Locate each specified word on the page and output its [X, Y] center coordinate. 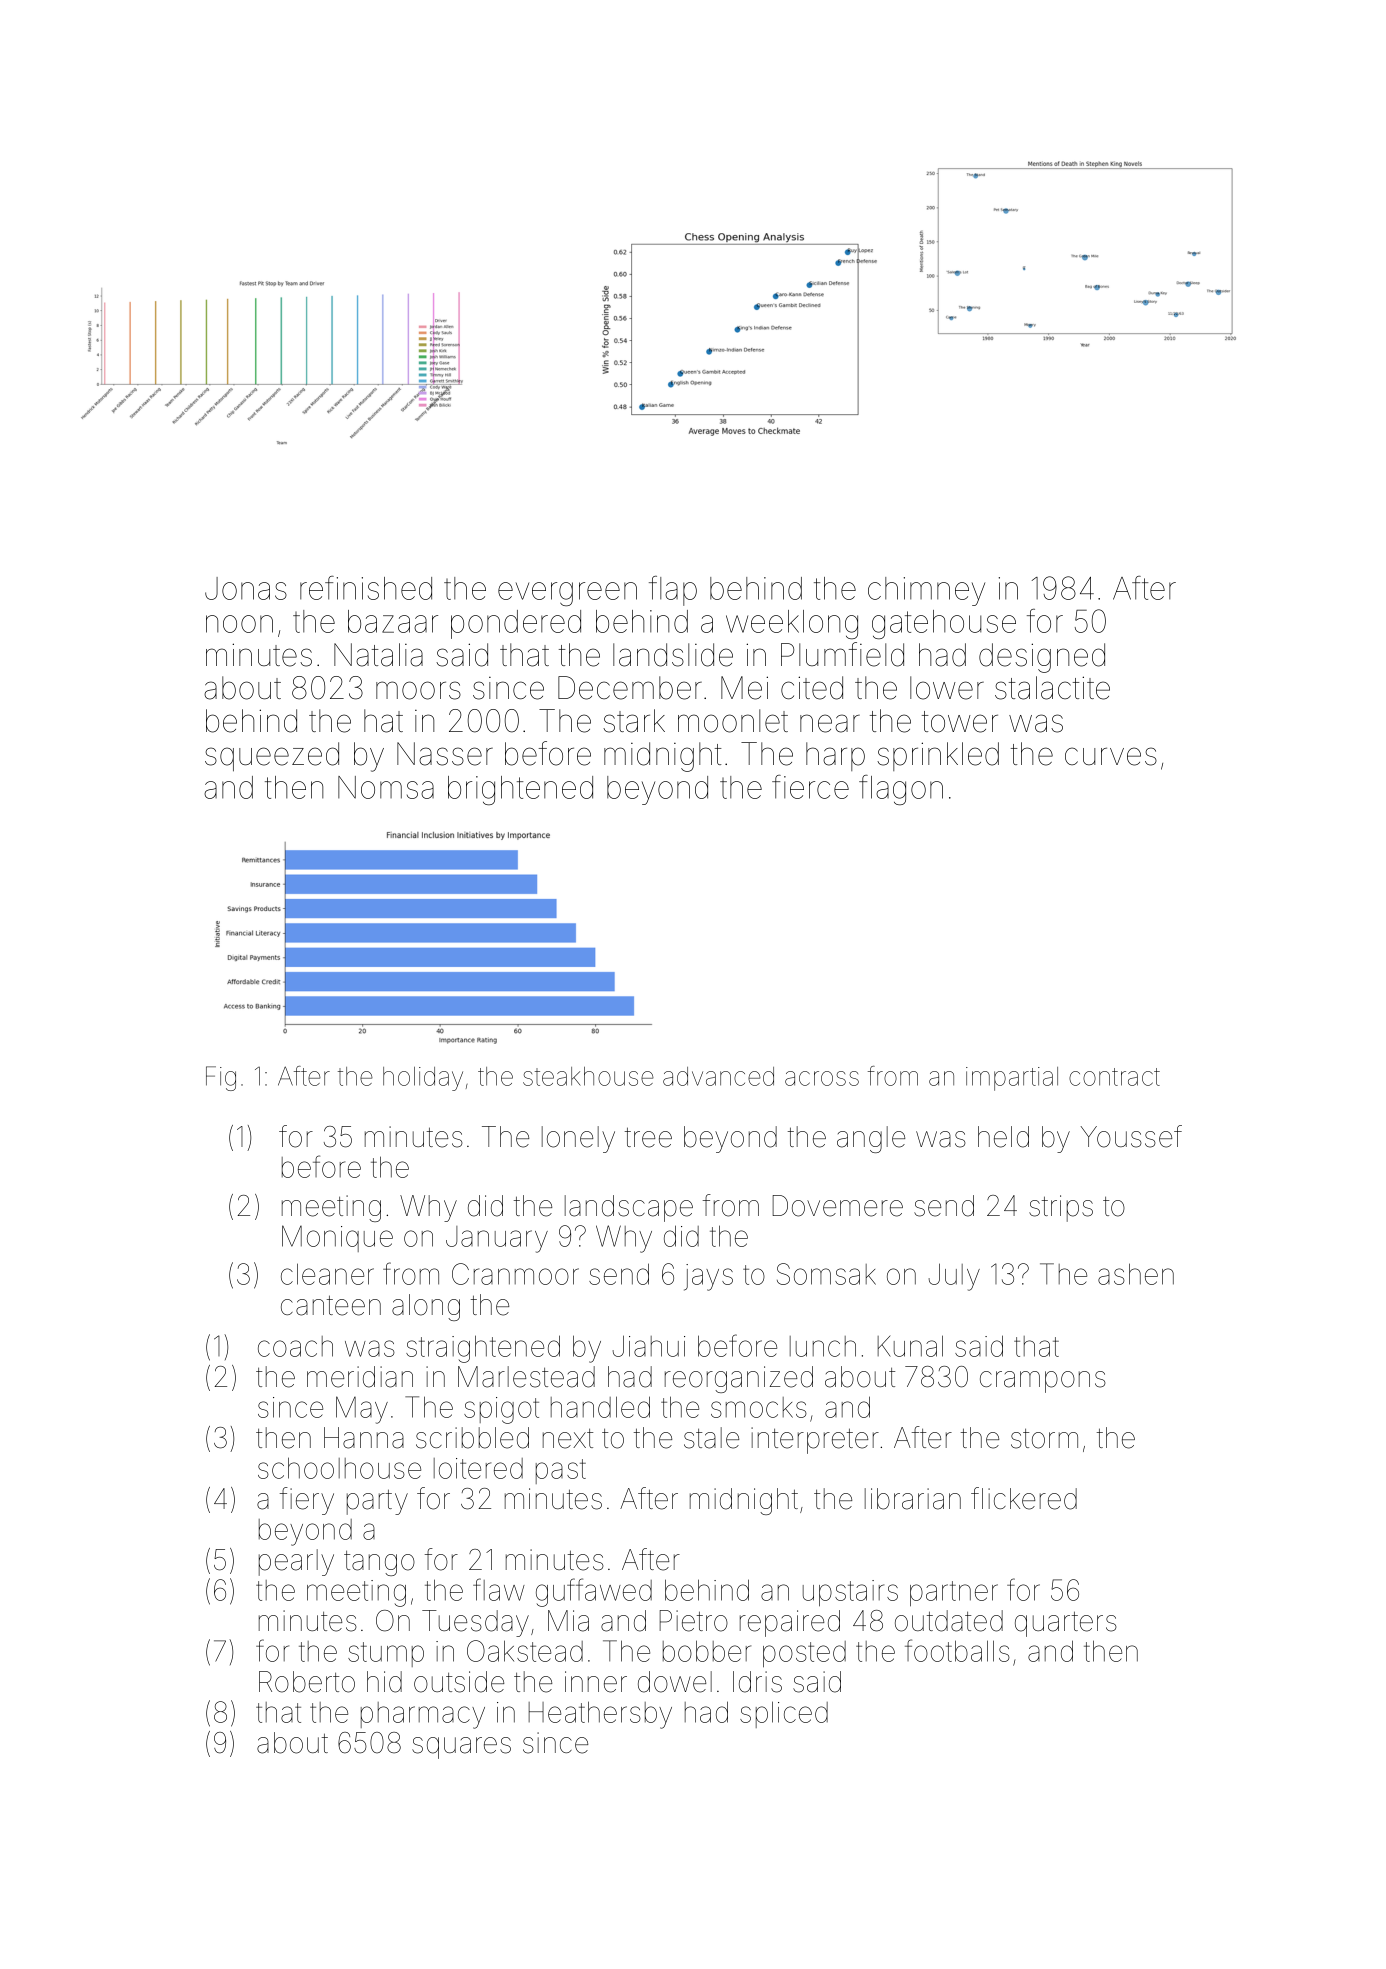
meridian [360, 1377]
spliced [784, 1714]
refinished [366, 588]
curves [1111, 756]
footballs [957, 1650]
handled [600, 1407]
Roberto [307, 1682]
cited [812, 688]
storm [1044, 1439]
